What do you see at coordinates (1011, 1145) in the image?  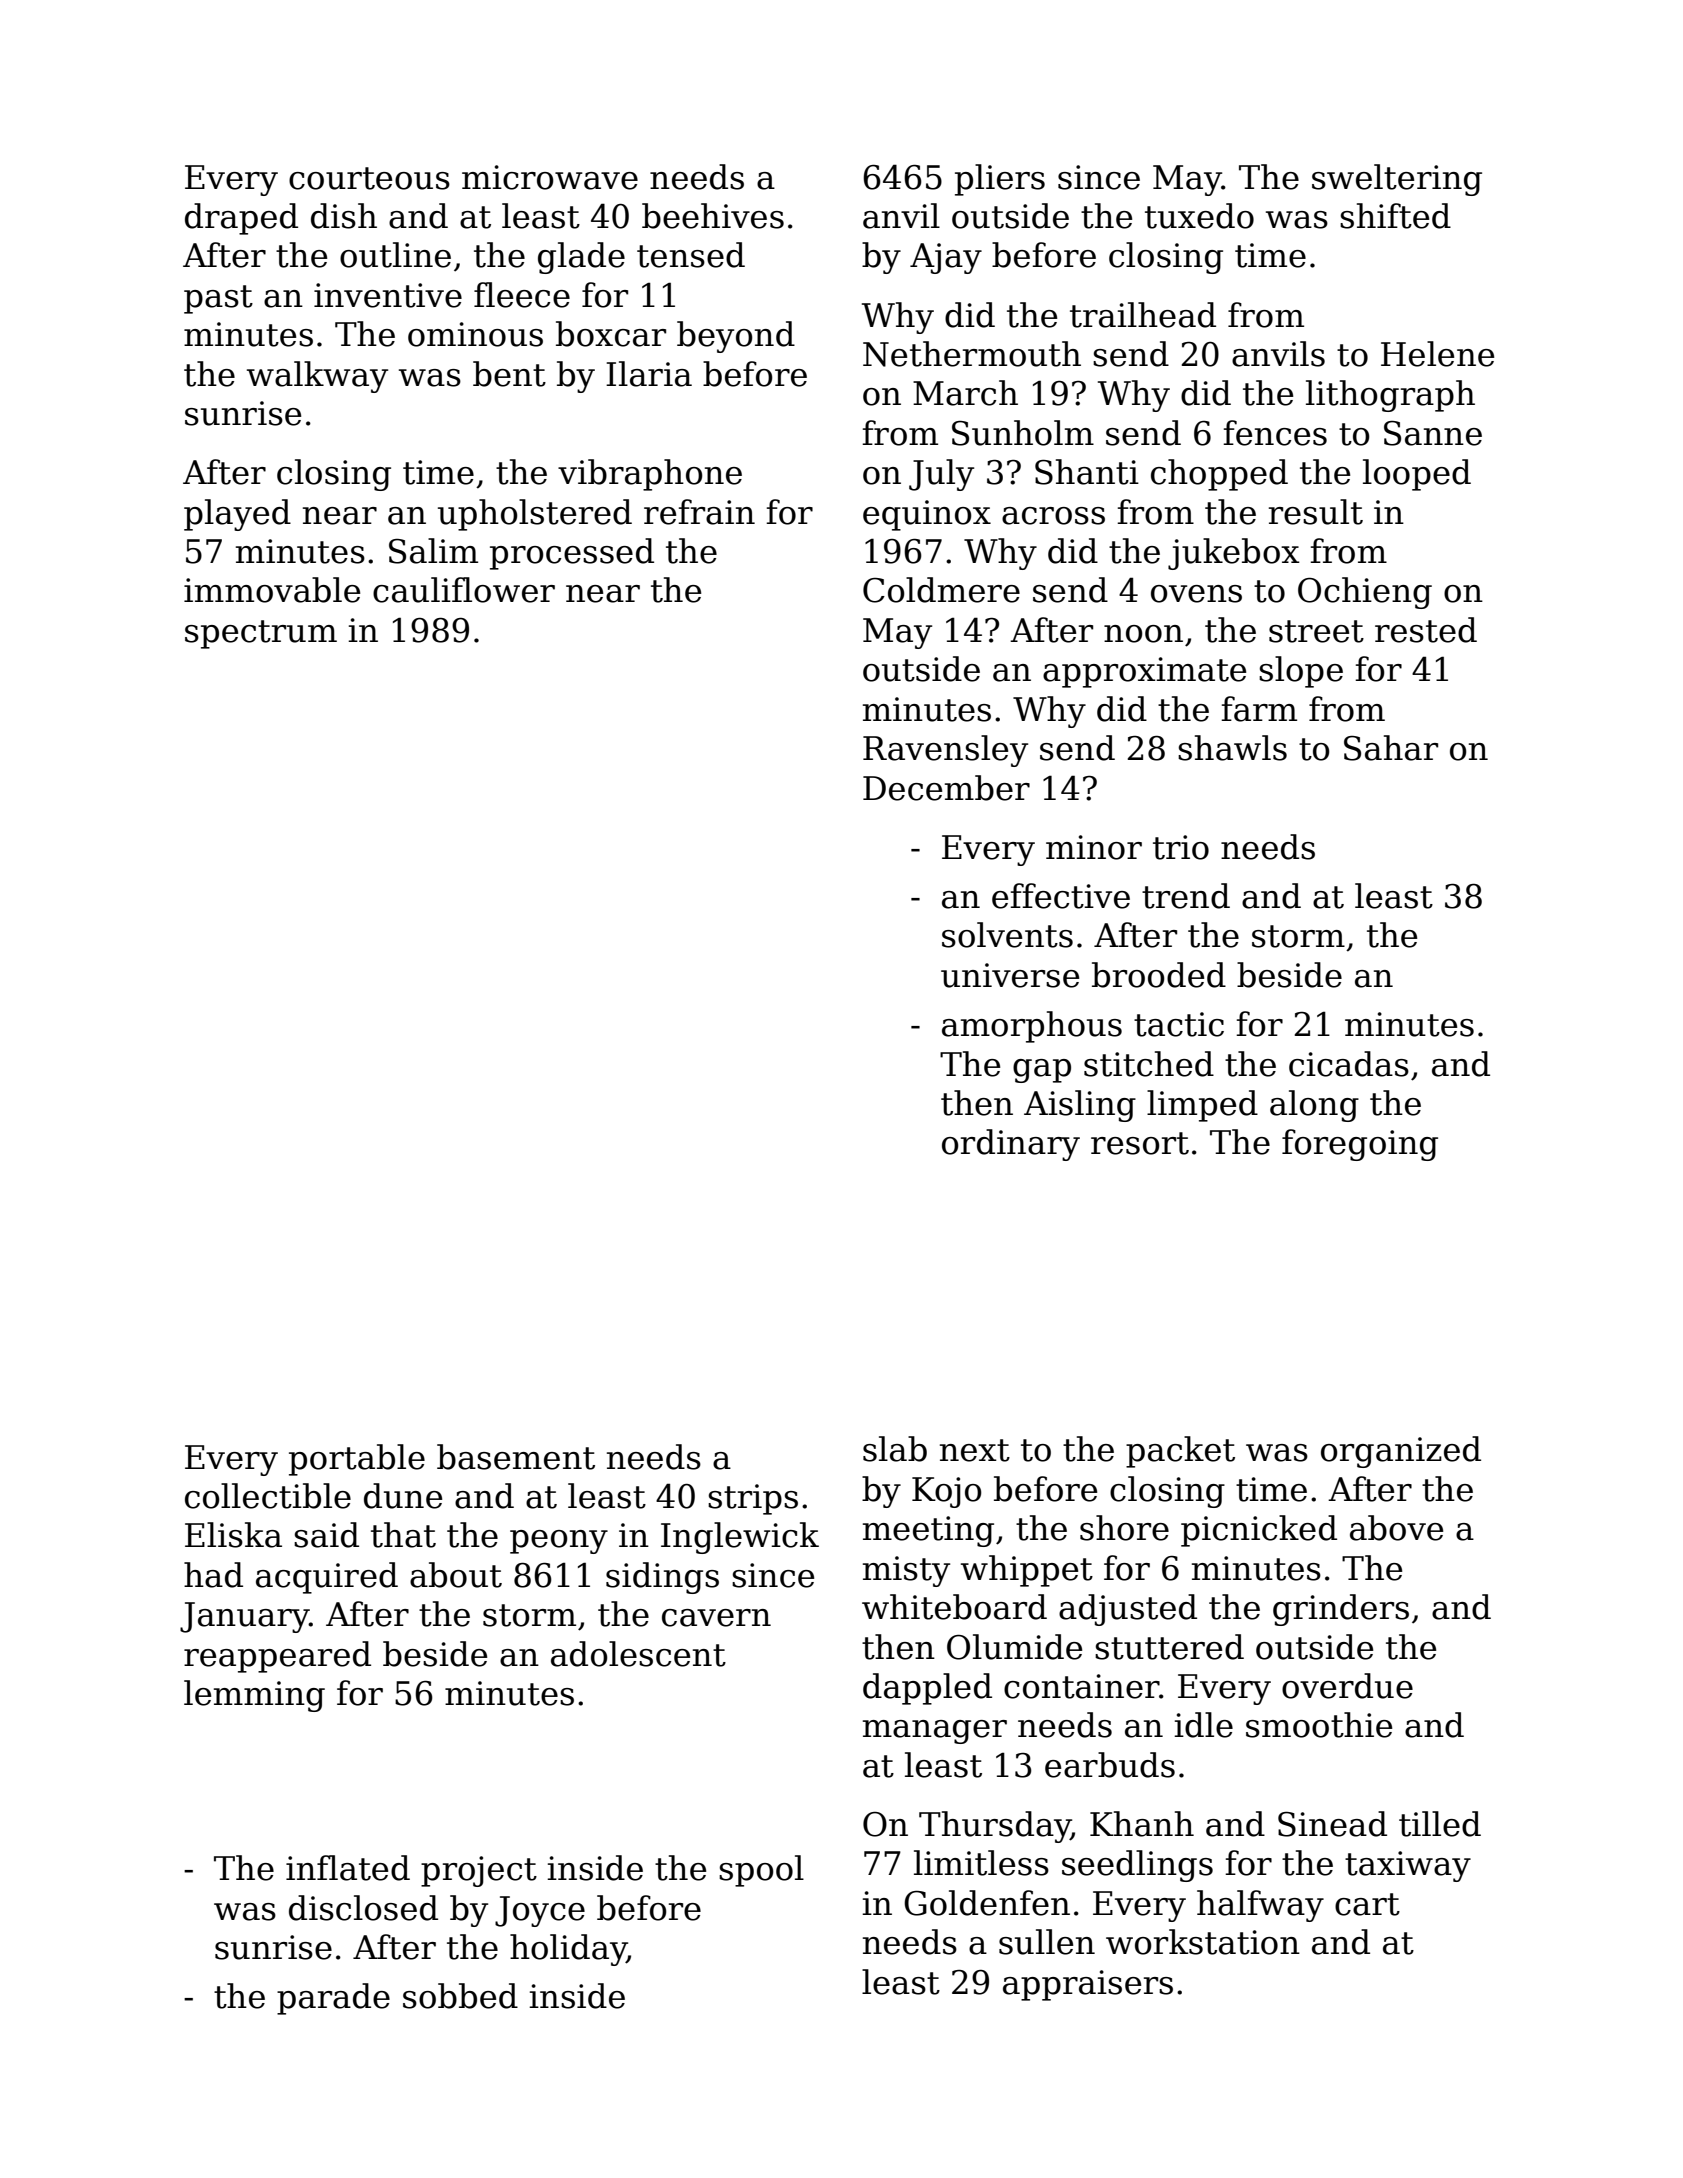 I see `ordinary` at bounding box center [1011, 1145].
